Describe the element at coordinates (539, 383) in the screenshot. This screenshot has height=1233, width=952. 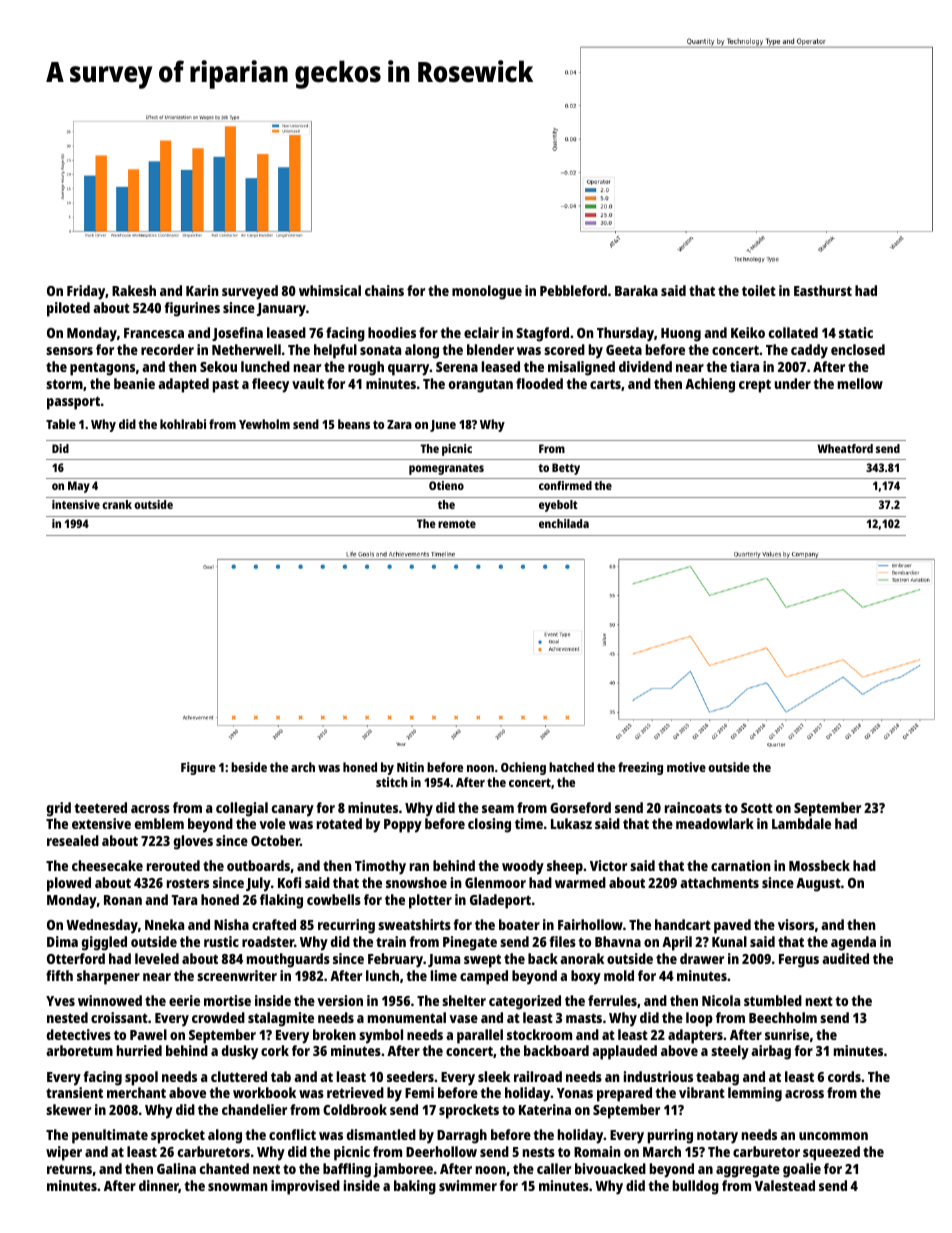
I see `flooded` at that location.
